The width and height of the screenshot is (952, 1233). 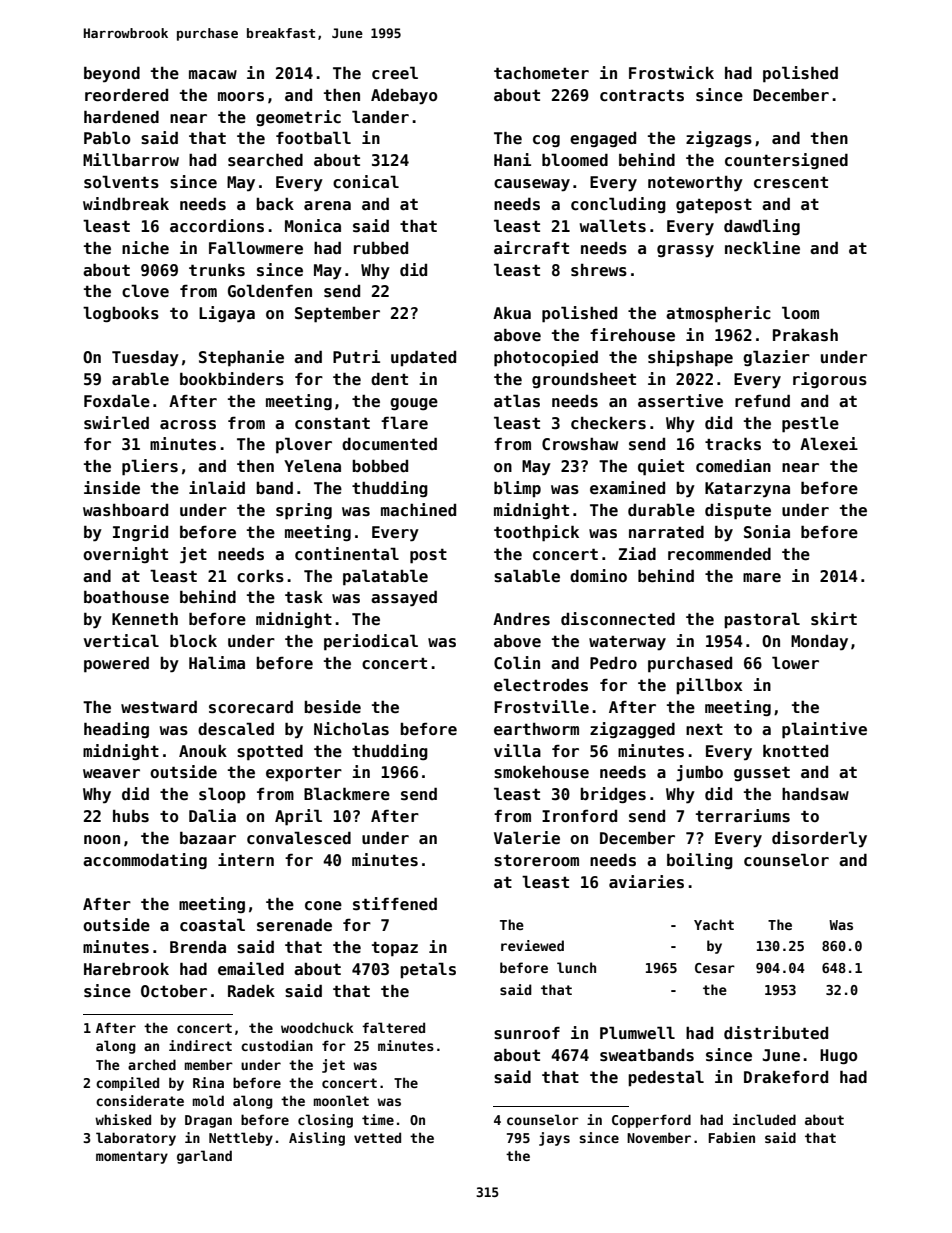 What do you see at coordinates (554, 1139) in the screenshot?
I see `jays` at bounding box center [554, 1139].
